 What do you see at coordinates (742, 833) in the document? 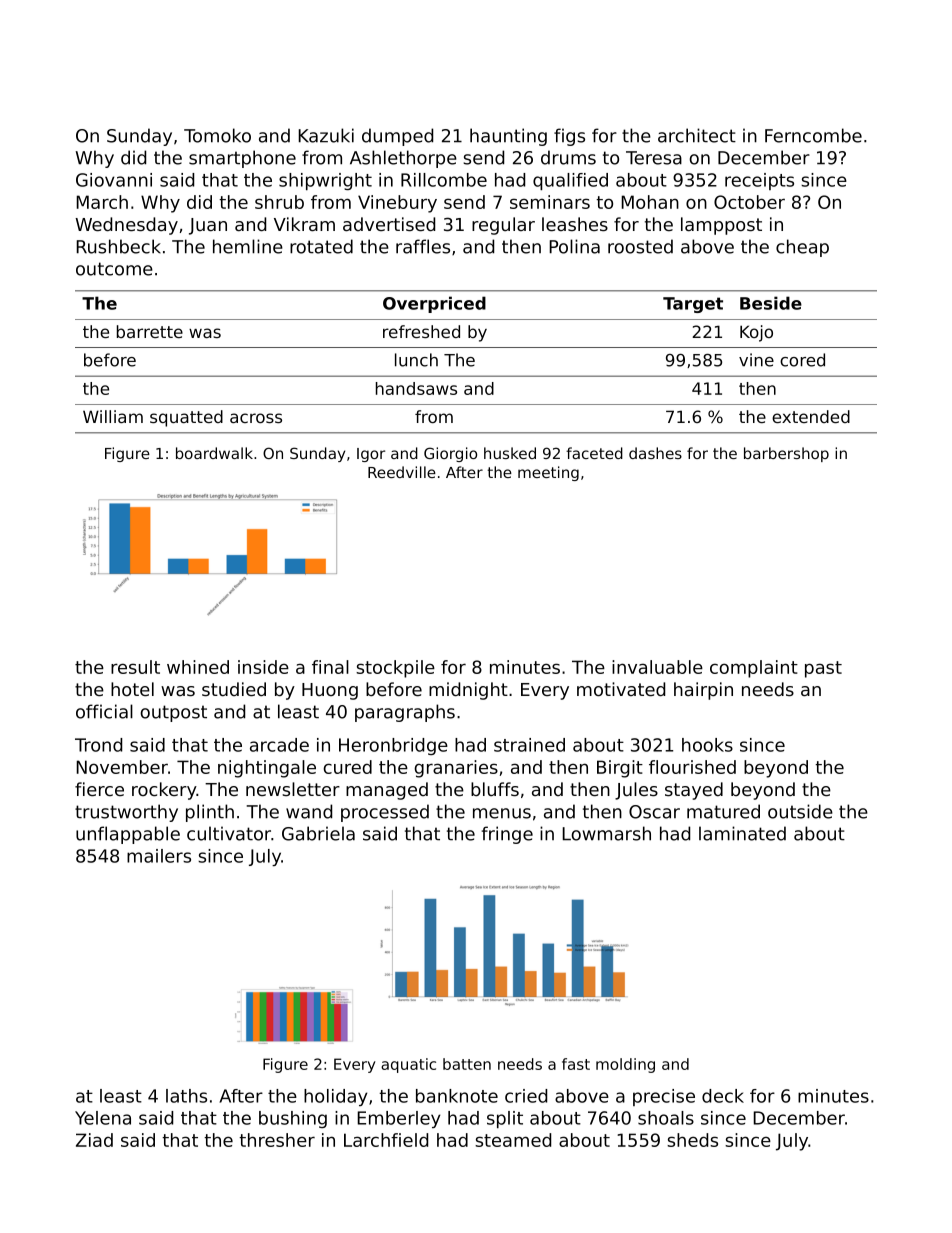
I see `laminated` at bounding box center [742, 833].
